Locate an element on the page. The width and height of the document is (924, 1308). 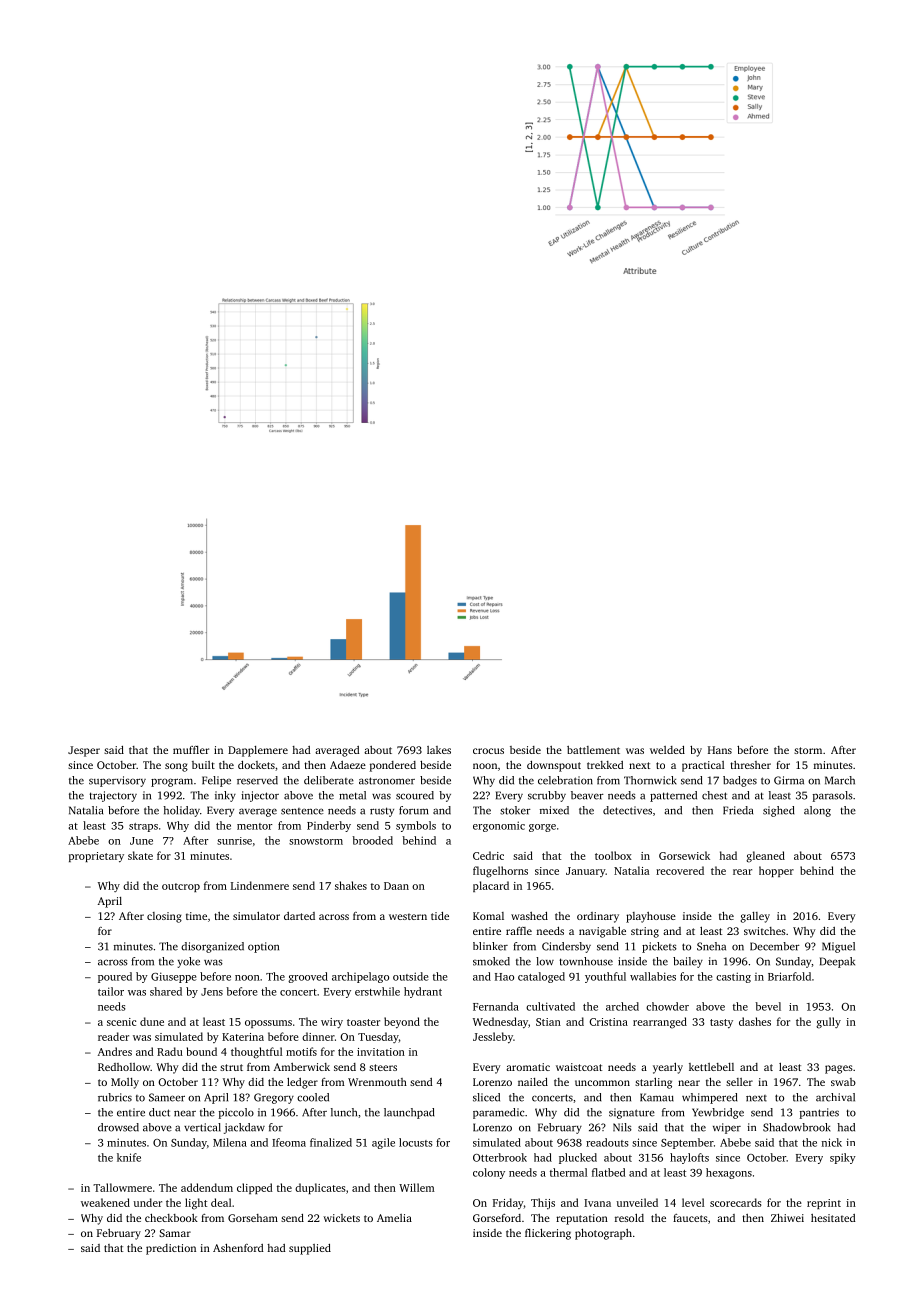
photograph is located at coordinates (603, 1234).
